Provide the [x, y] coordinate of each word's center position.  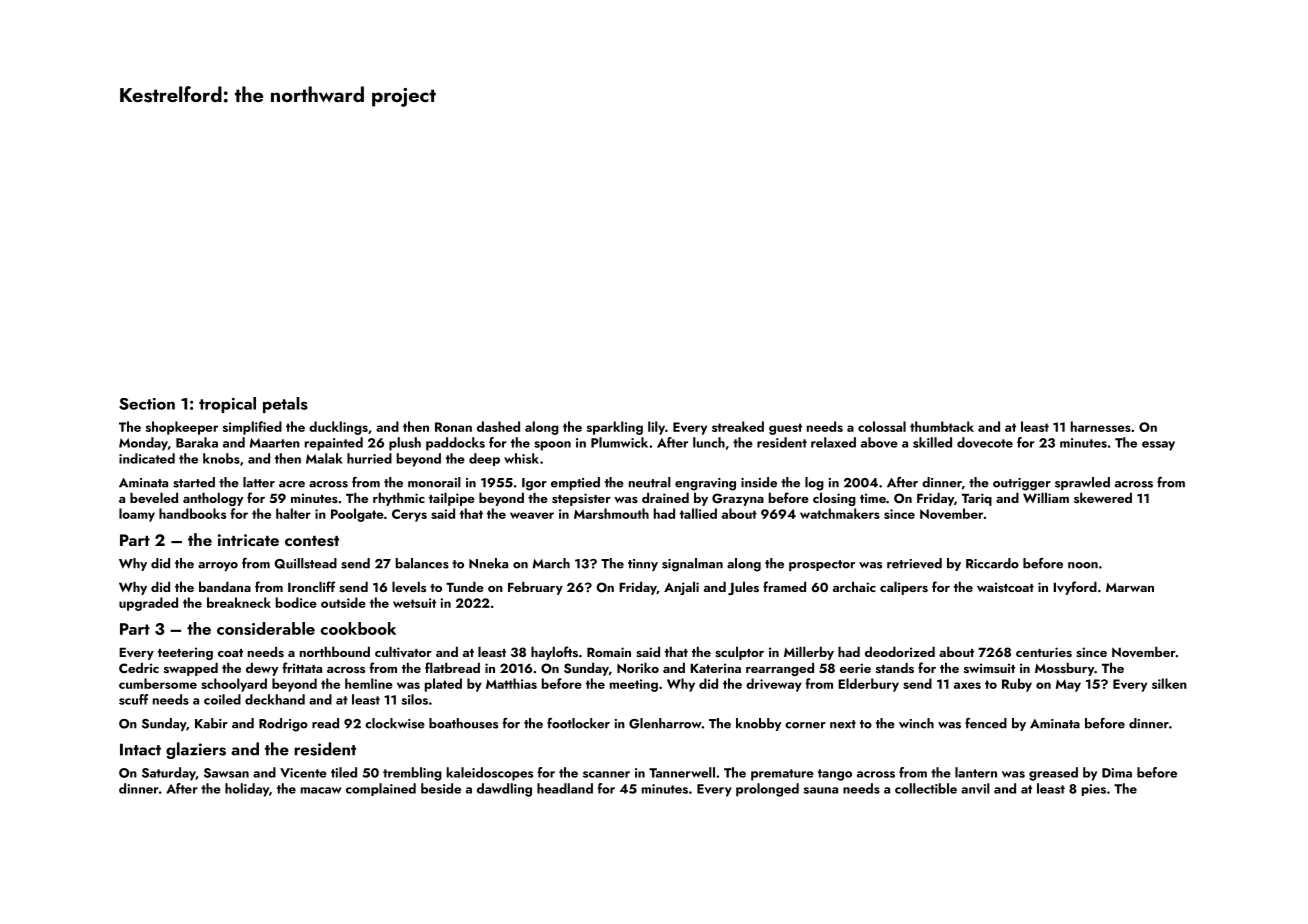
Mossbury [1065, 669]
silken [1169, 683]
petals [285, 405]
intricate [248, 540]
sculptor [739, 653]
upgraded [148, 604]
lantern [976, 772]
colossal [882, 426]
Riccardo [992, 563]
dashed [498, 426]
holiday [247, 790]
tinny [643, 565]
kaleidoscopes [490, 774]
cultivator [403, 652]
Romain [609, 652]
